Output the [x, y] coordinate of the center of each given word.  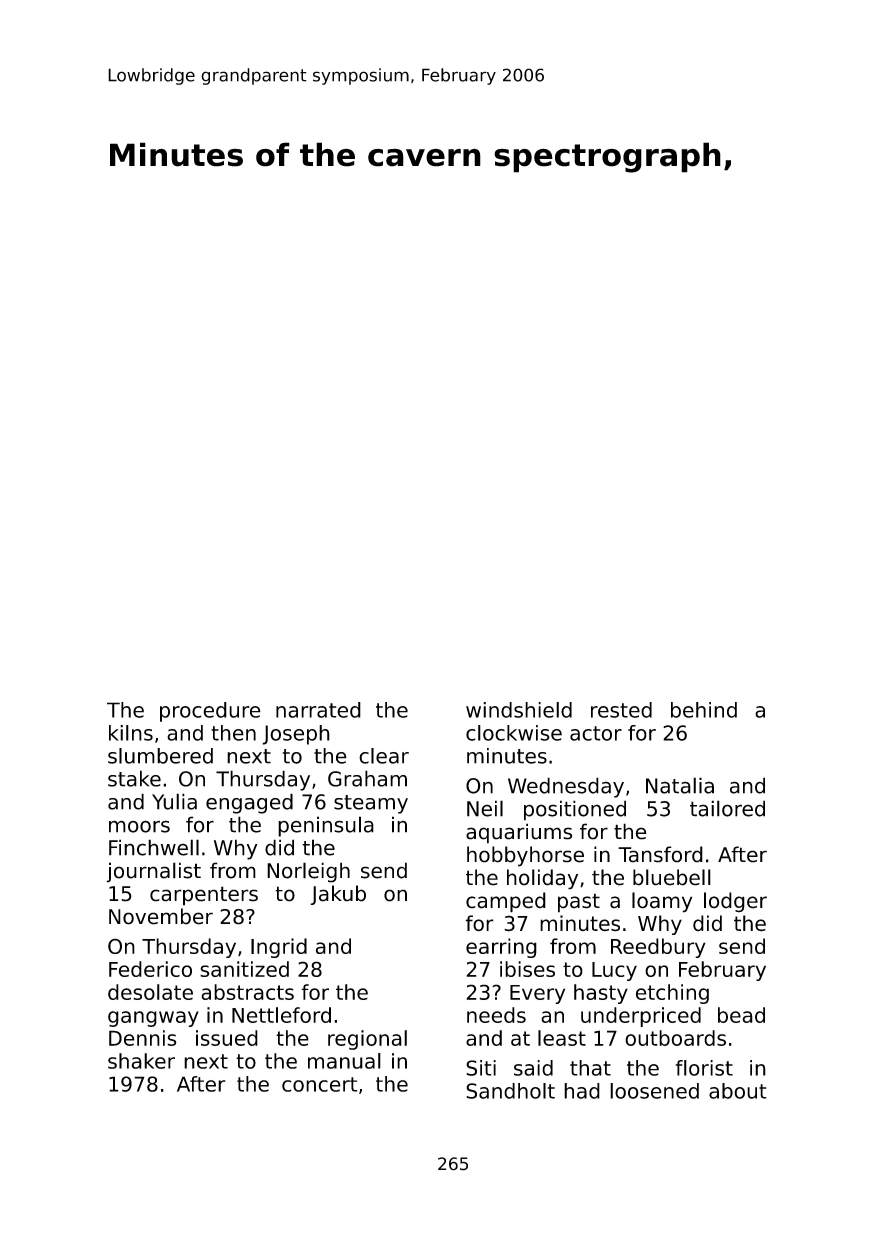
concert [319, 1084]
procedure [210, 712]
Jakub [338, 895]
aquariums [519, 833]
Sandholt [510, 1091]
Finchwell [154, 847]
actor [596, 733]
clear [384, 756]
